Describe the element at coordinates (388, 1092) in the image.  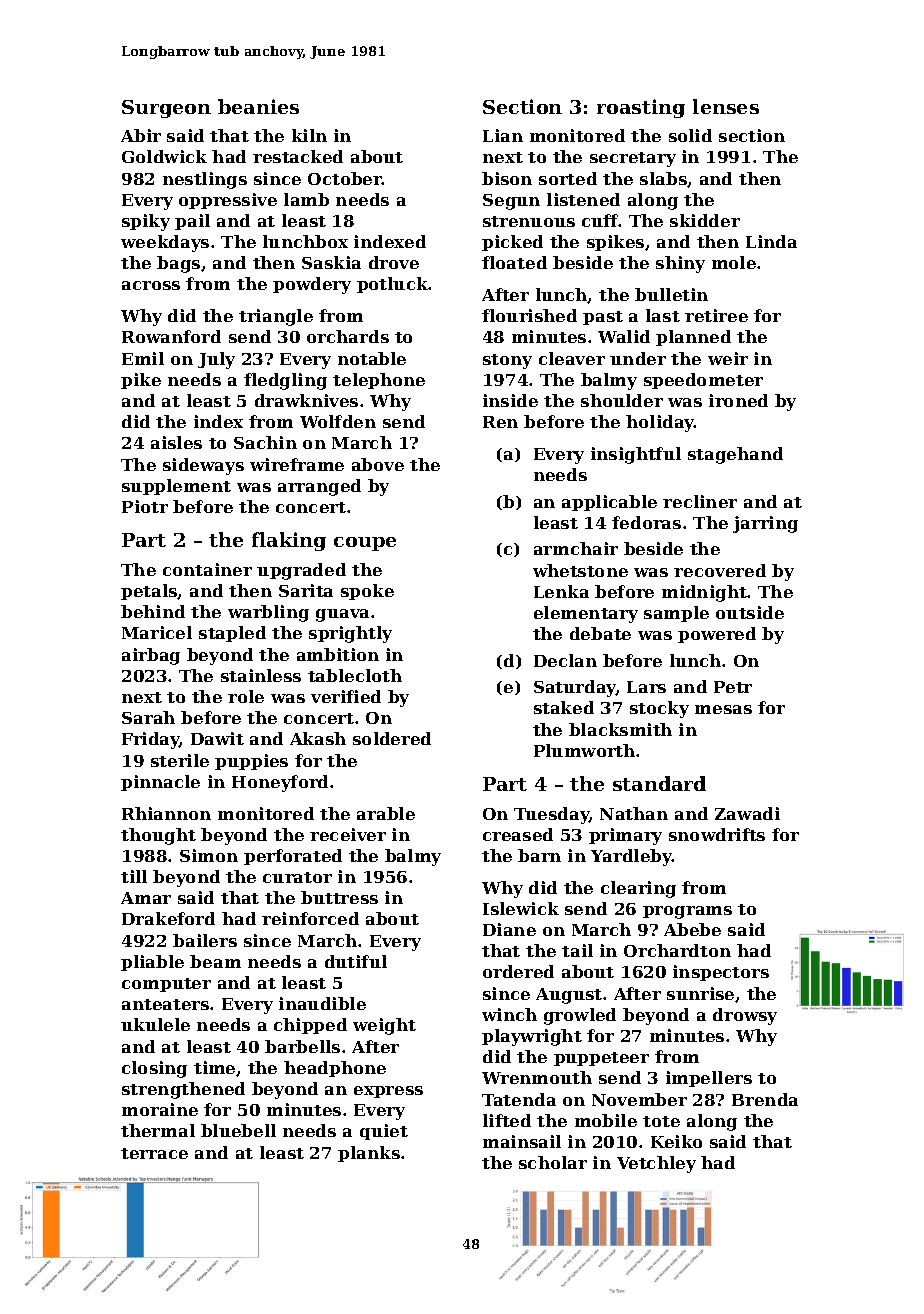
I see `express` at that location.
